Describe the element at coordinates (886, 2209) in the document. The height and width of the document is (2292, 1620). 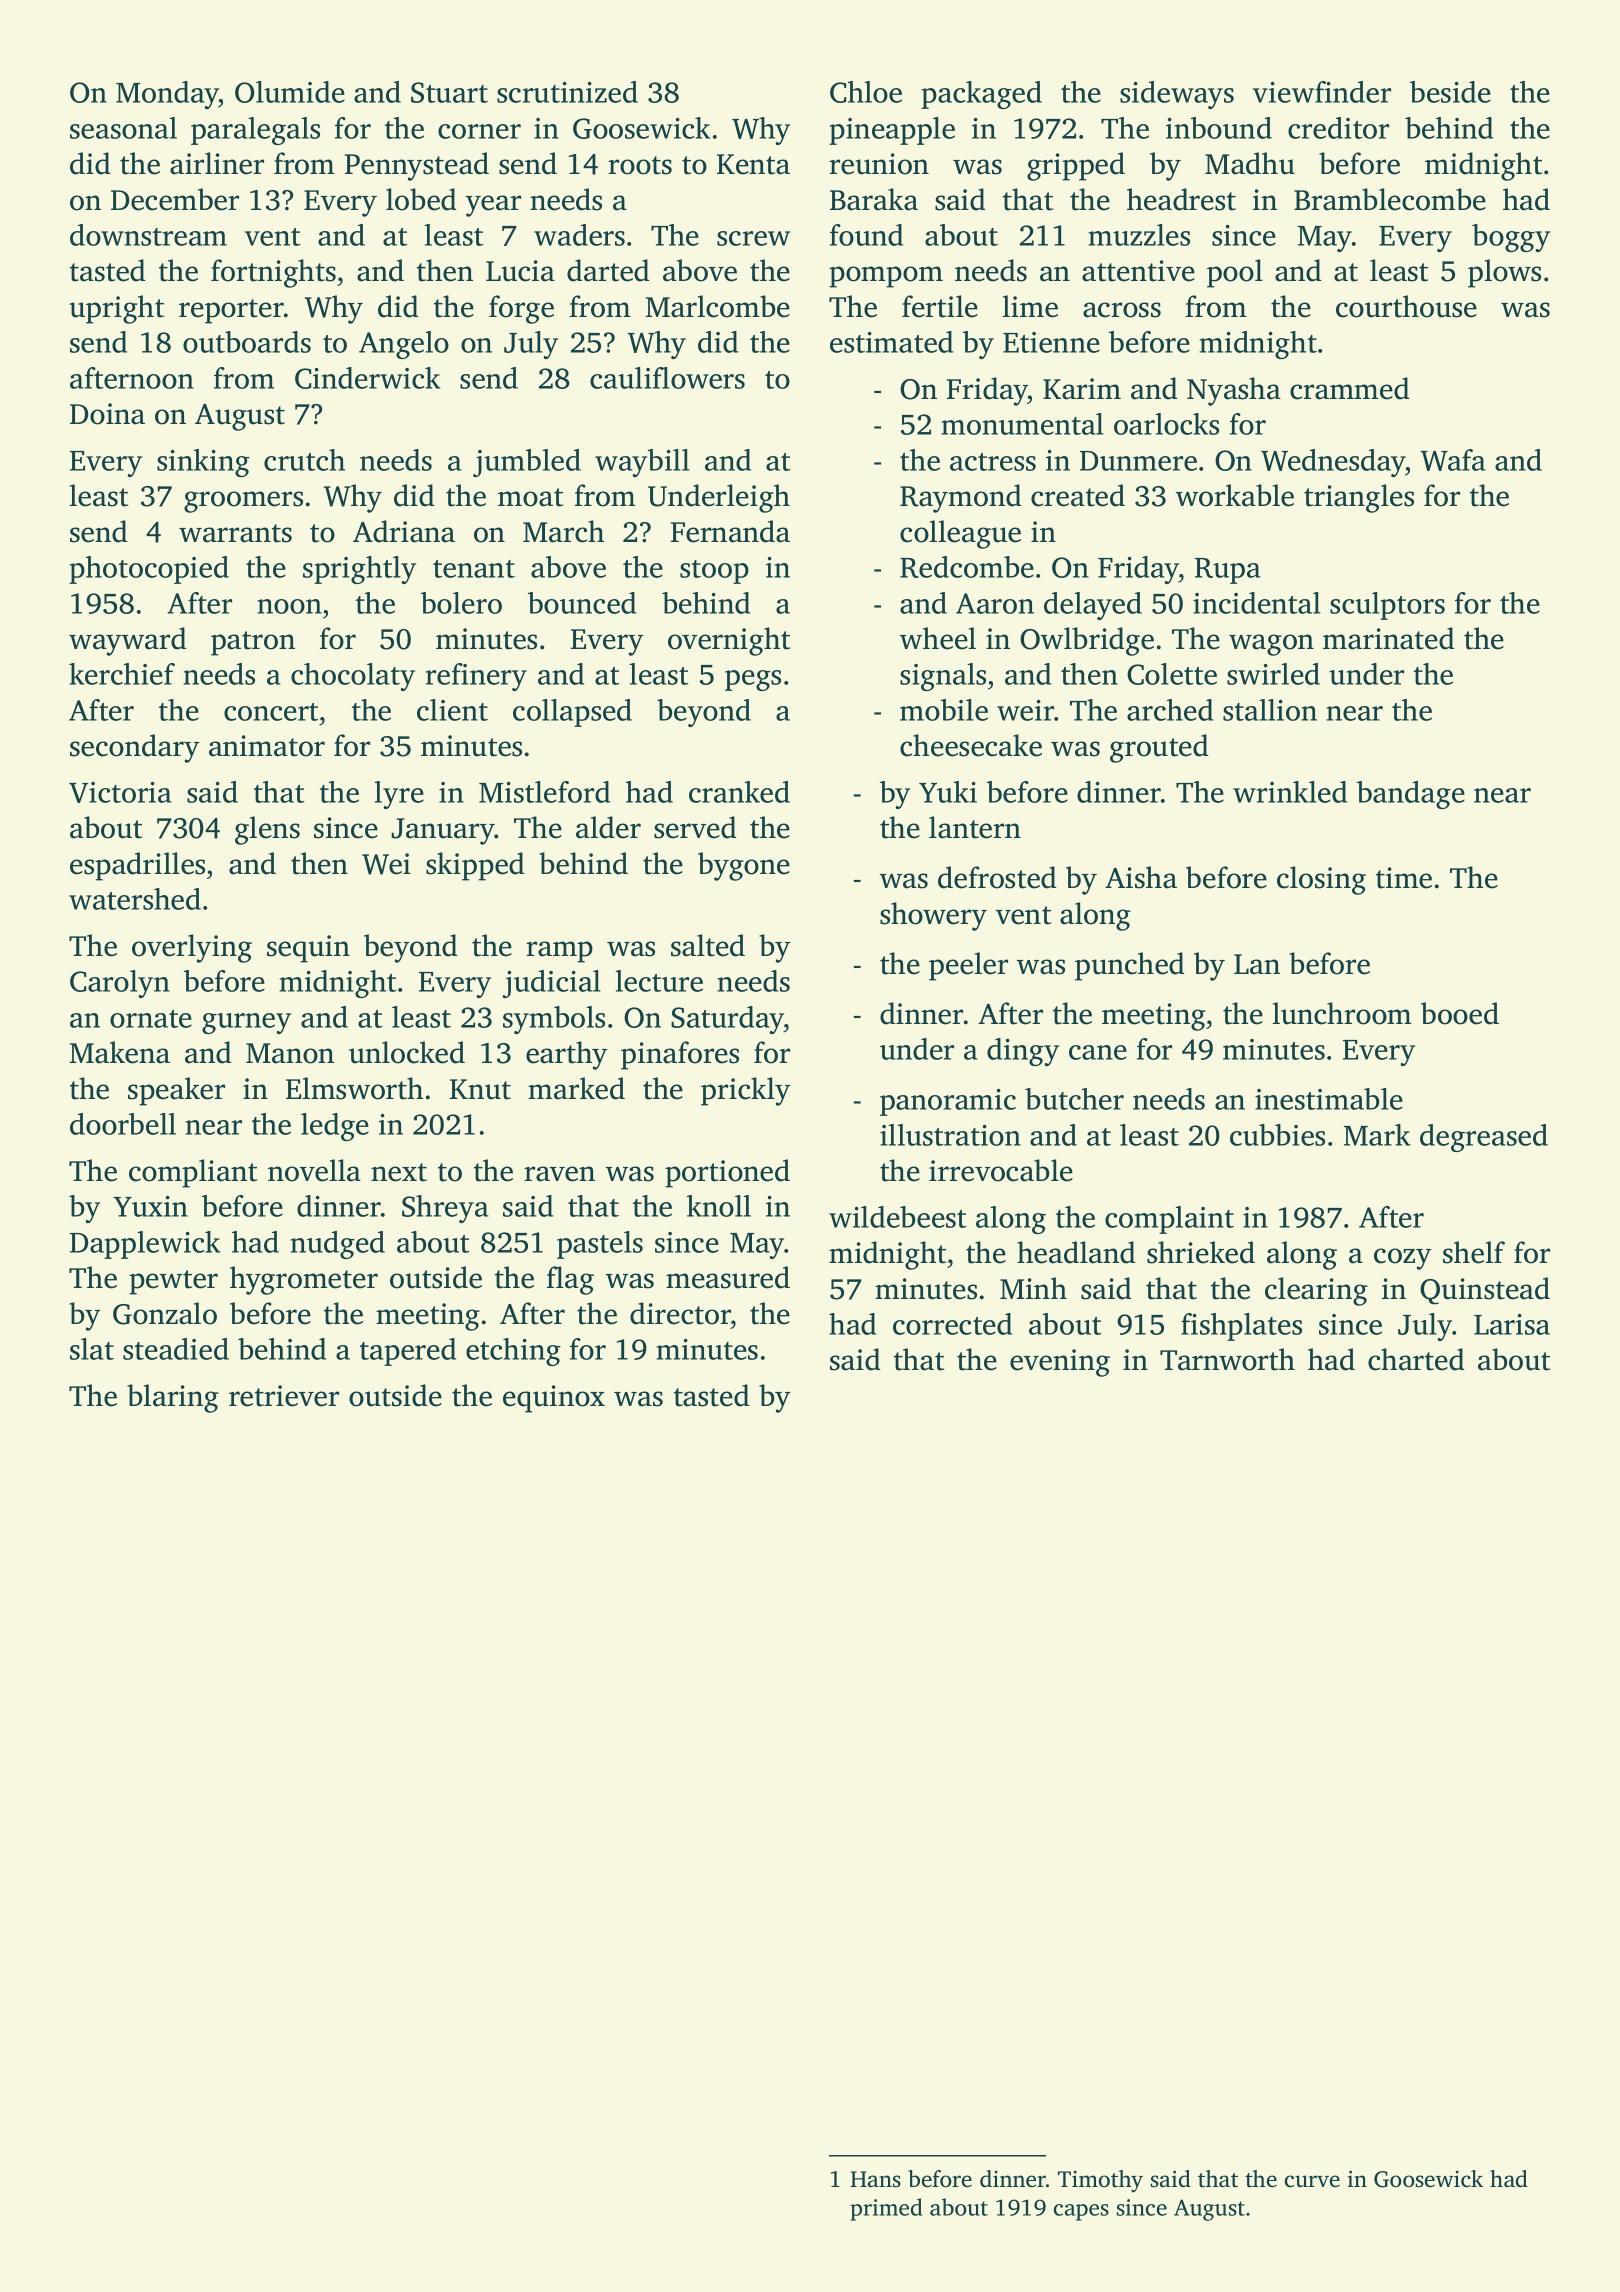
I see `primed` at that location.
